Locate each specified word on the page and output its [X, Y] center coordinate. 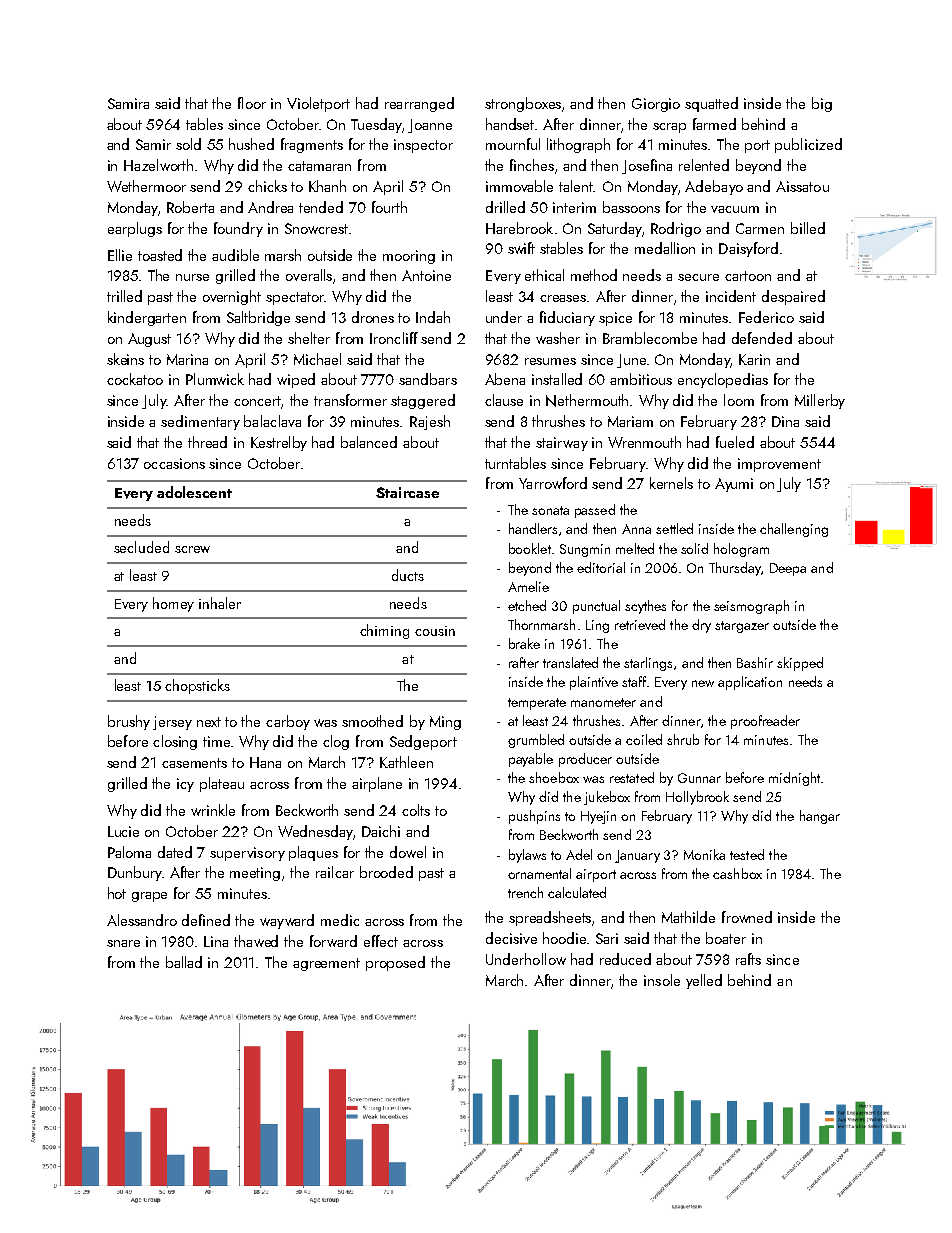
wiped [296, 380]
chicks [267, 186]
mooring [409, 257]
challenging [794, 530]
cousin [435, 631]
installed [557, 379]
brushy [129, 722]
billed [808, 228]
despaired [793, 297]
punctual [596, 607]
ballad [184, 962]
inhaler [220, 603]
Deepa [788, 569]
